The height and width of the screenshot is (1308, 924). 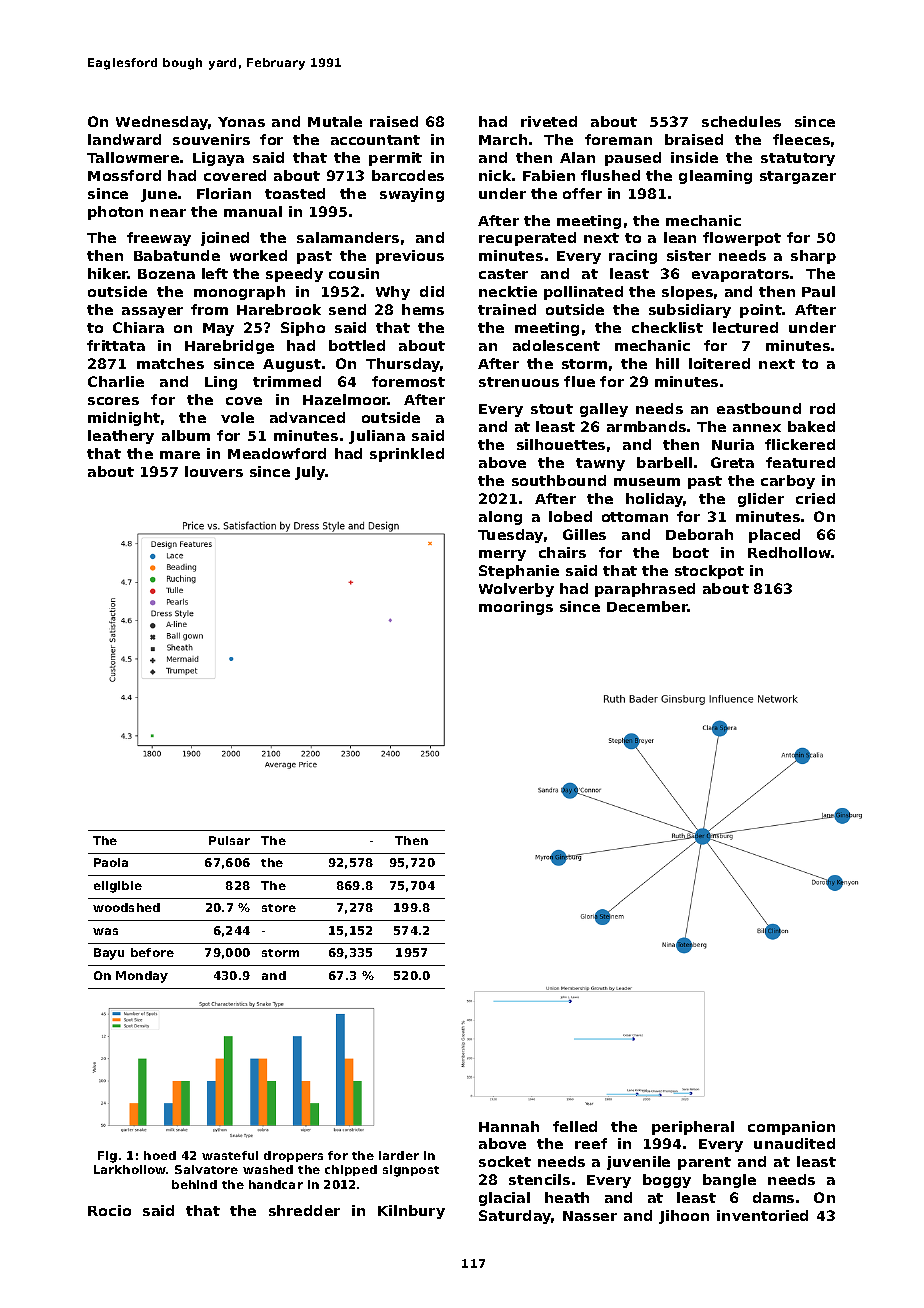 What do you see at coordinates (645, 590) in the screenshot?
I see `paraphrased` at bounding box center [645, 590].
